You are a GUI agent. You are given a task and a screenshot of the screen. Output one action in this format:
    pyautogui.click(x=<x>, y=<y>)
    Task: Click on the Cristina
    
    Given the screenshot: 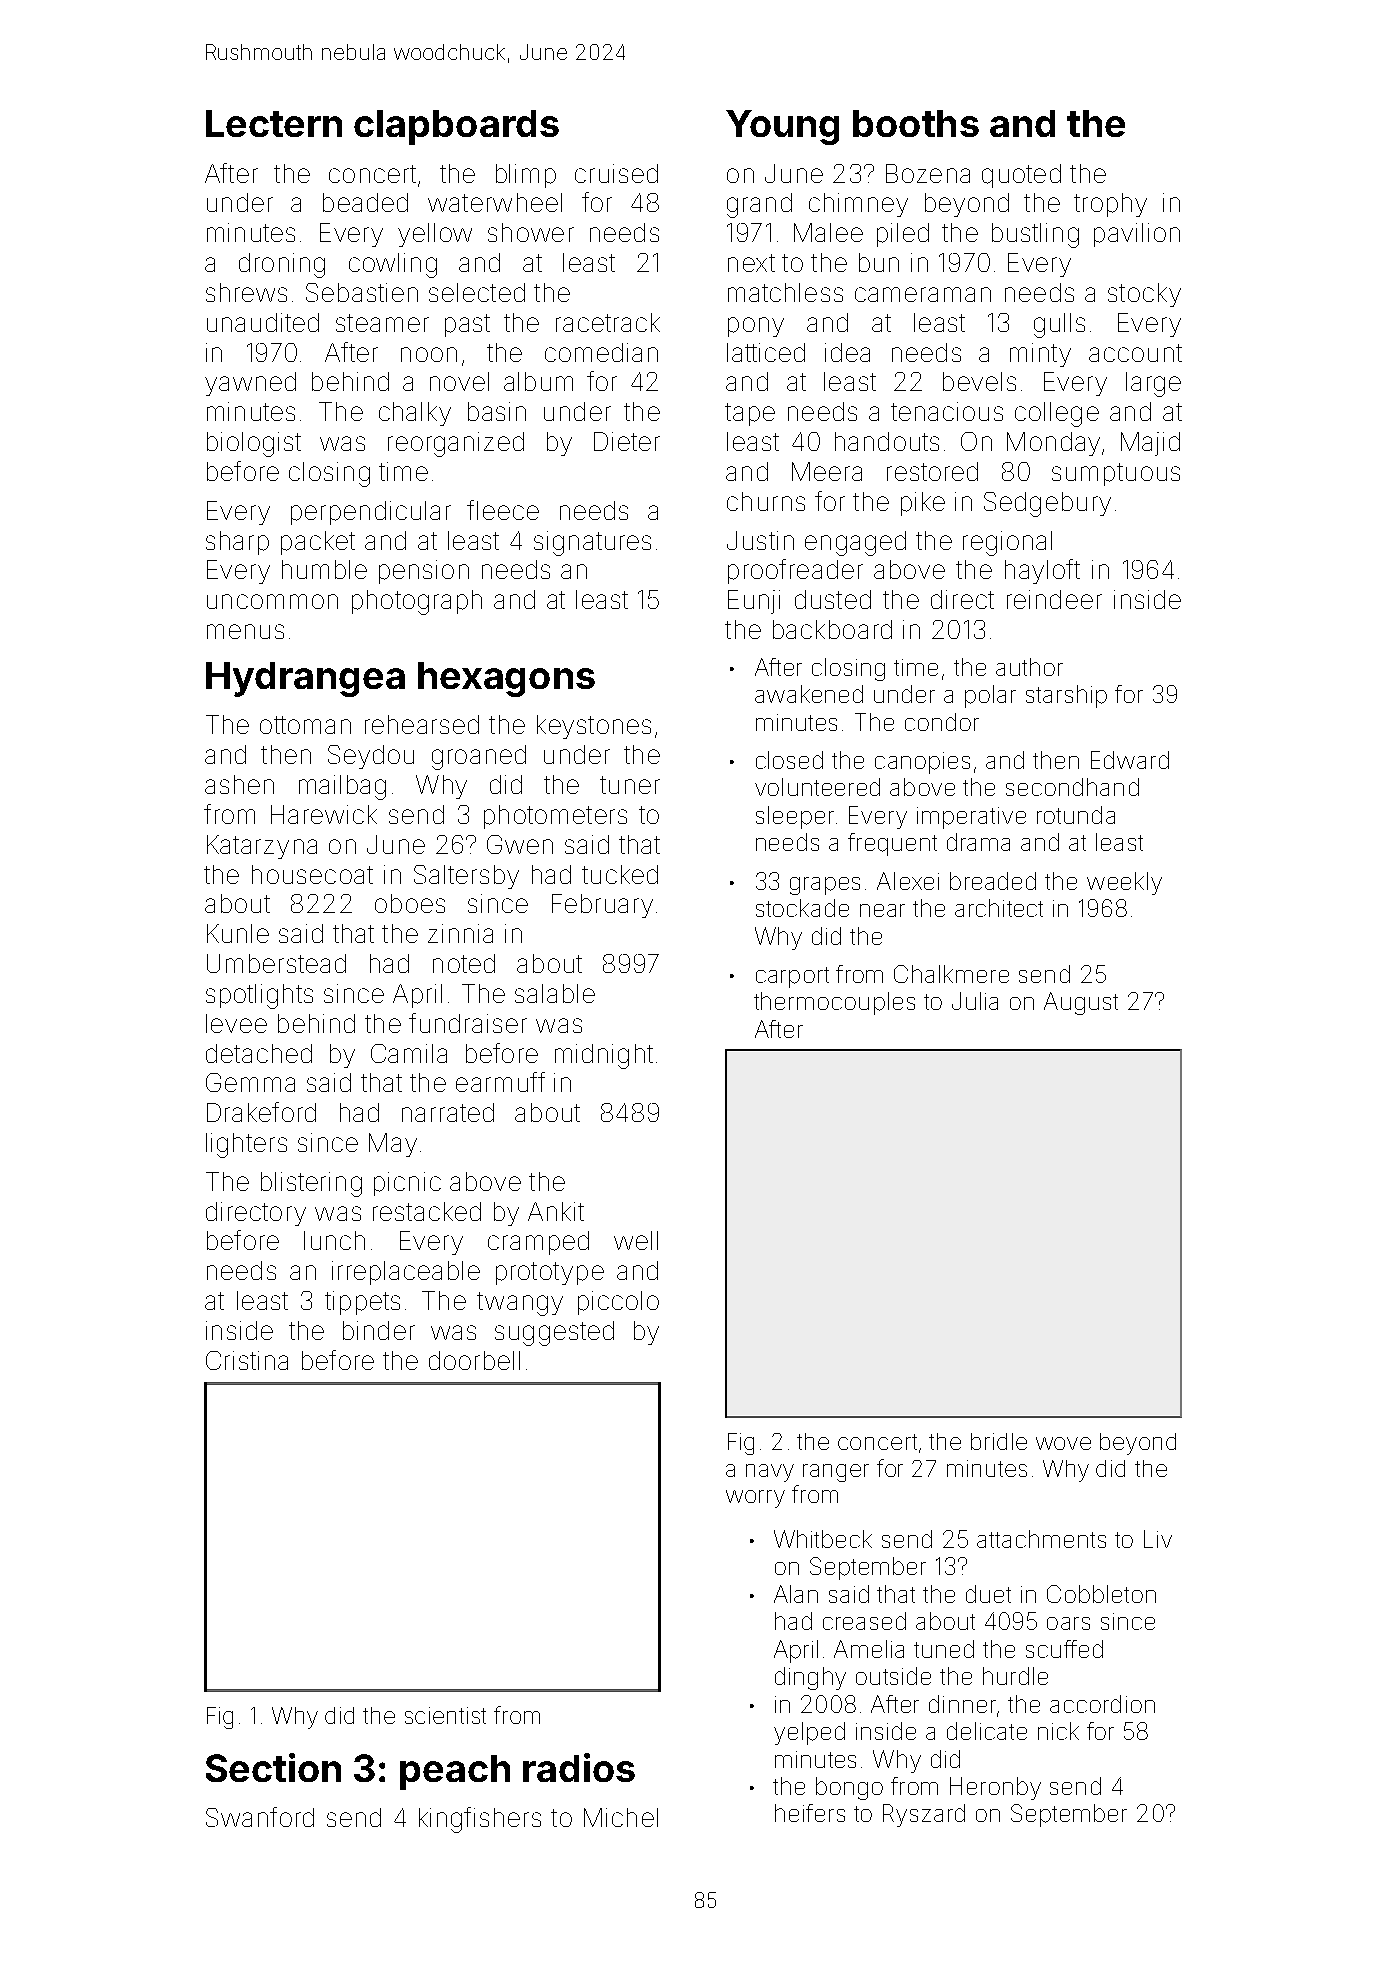 What is the action you would take?
    pyautogui.click(x=247, y=1360)
